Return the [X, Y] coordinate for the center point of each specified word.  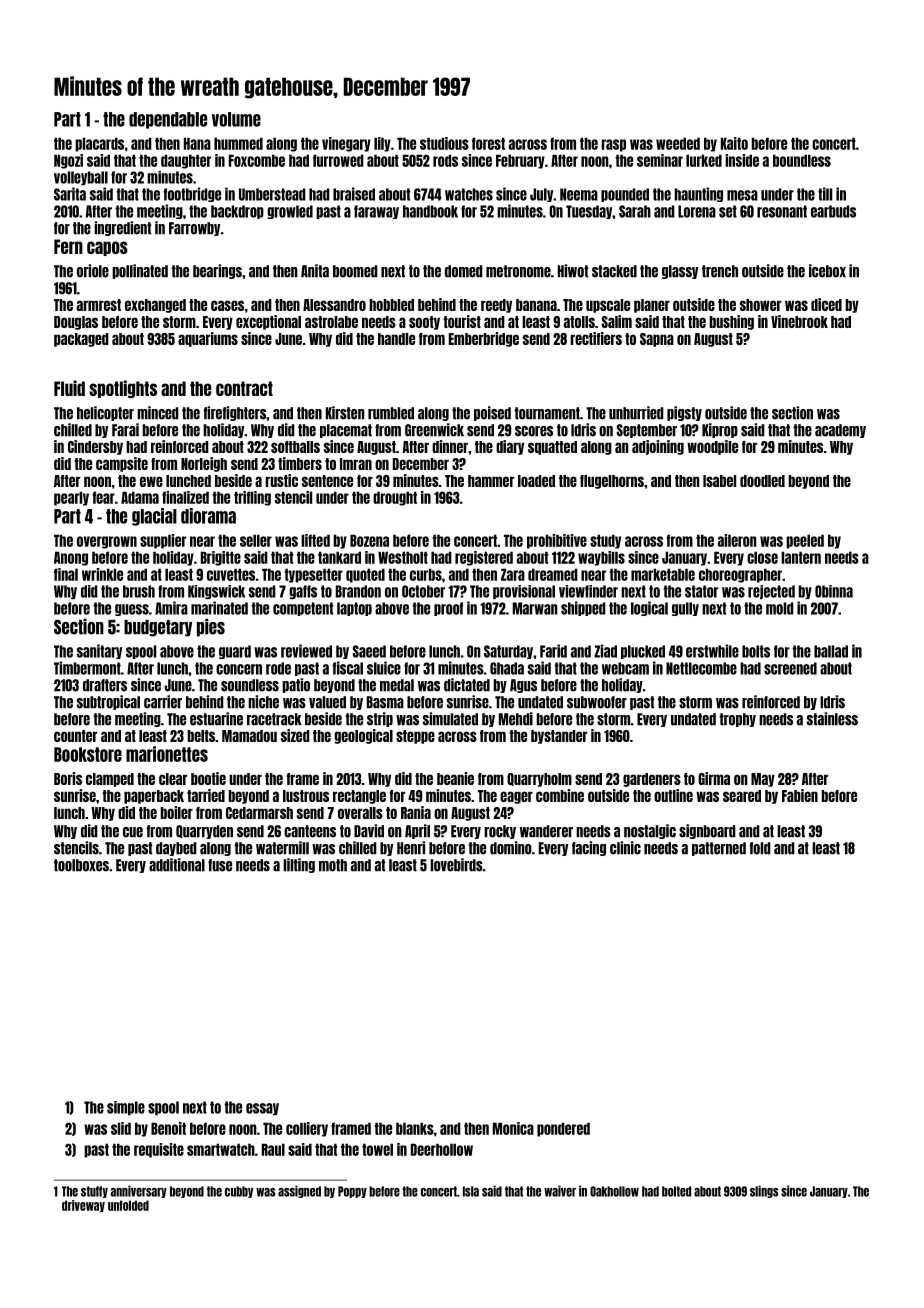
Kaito [734, 143]
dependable [168, 120]
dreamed [553, 574]
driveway [83, 1206]
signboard [707, 831]
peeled [805, 541]
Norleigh [204, 464]
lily [382, 144]
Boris [68, 778]
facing [589, 848]
